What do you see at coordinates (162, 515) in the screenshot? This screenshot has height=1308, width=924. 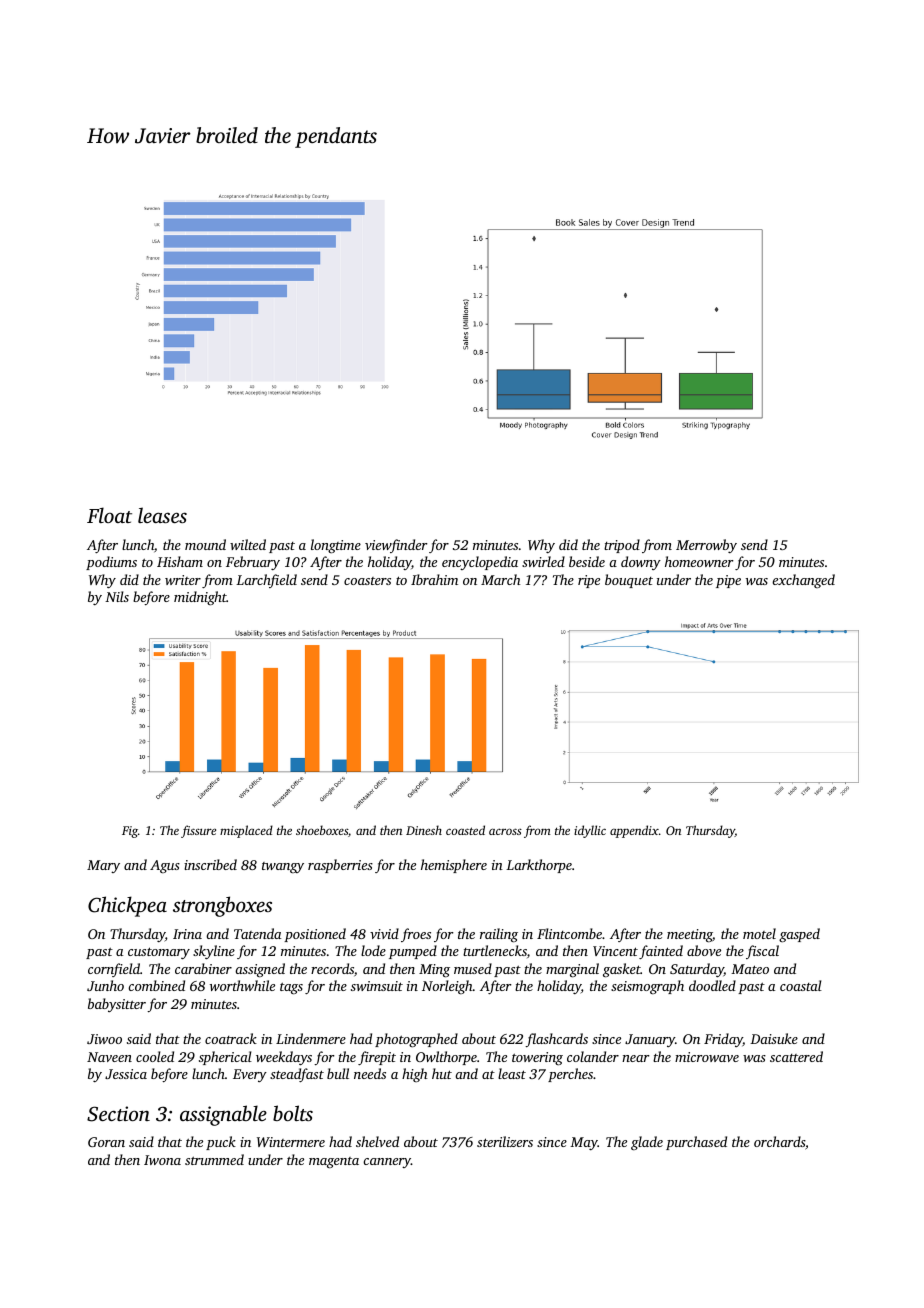 I see `leases` at bounding box center [162, 515].
